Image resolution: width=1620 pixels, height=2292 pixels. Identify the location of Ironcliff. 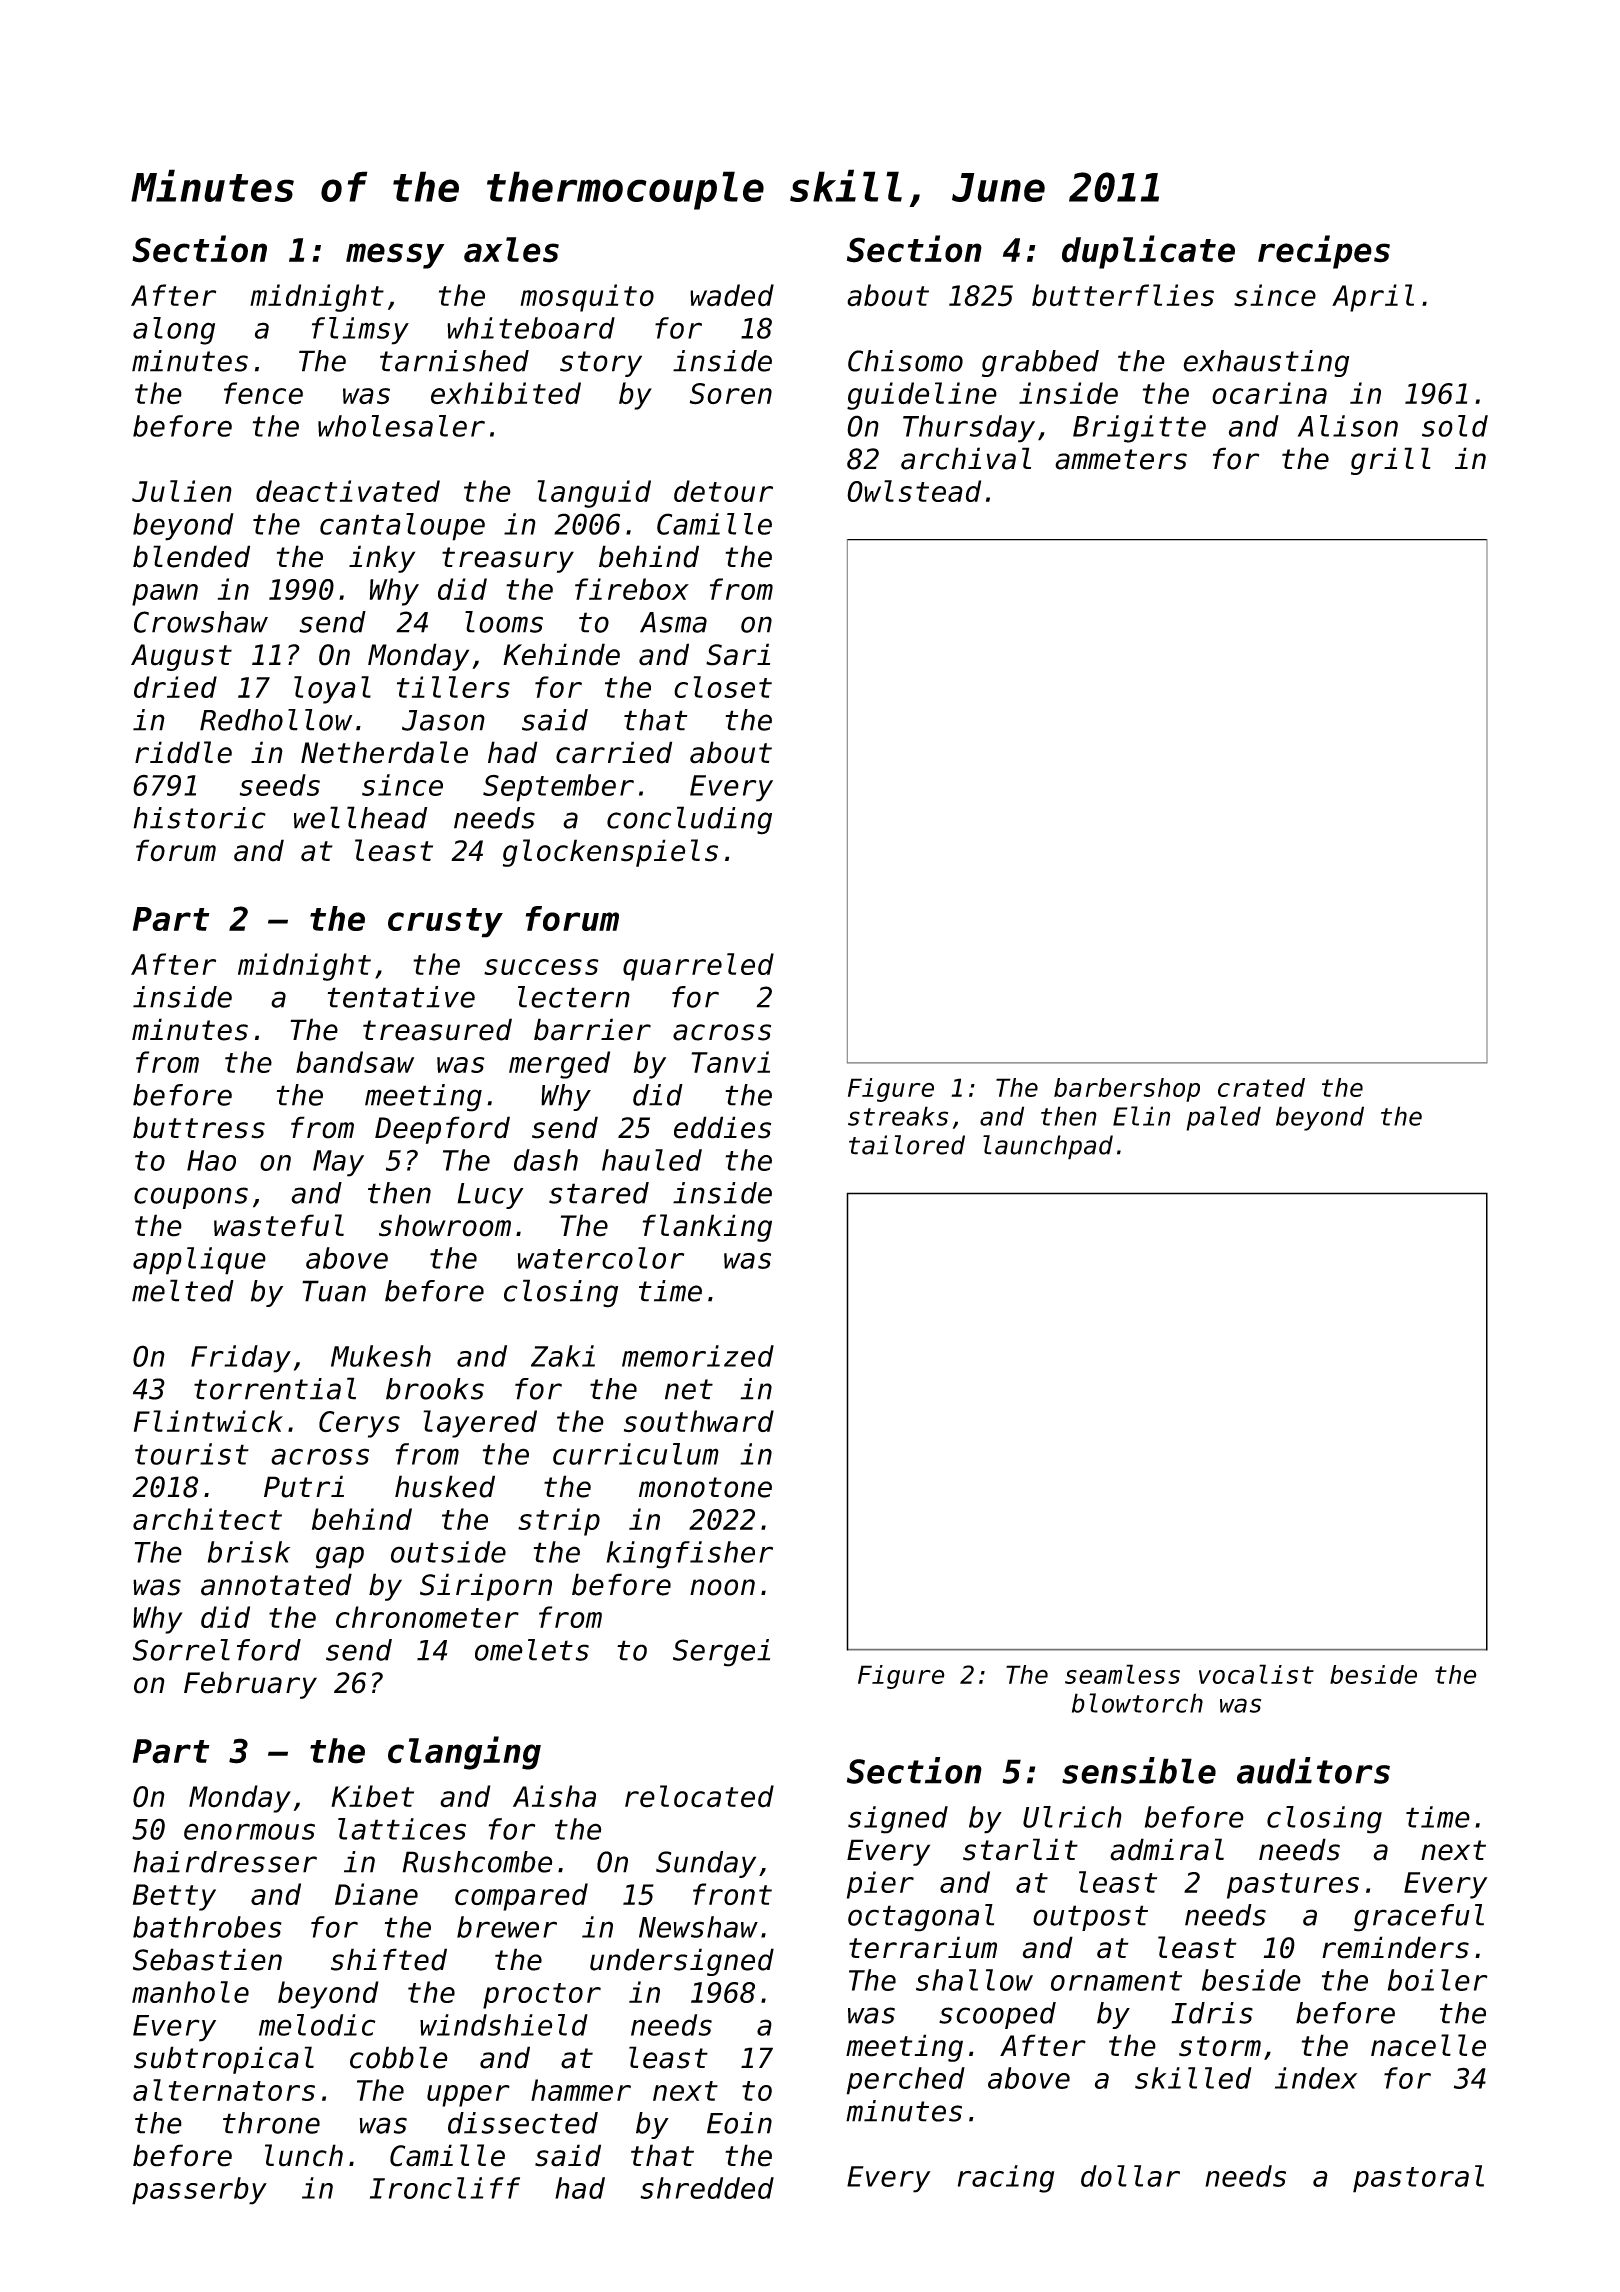
(445, 2188).
